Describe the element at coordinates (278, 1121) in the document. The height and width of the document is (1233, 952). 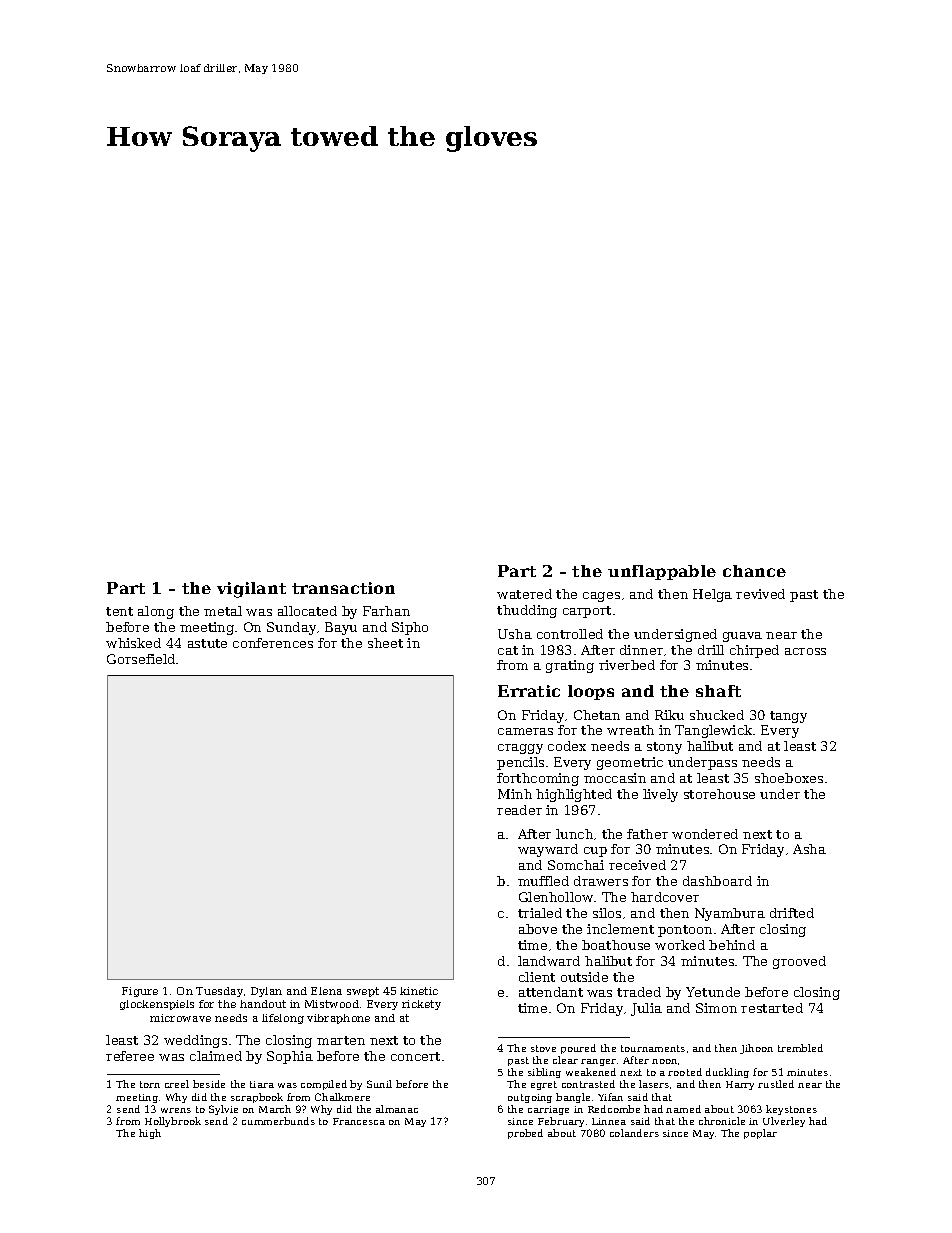
I see `cummerbunds` at that location.
